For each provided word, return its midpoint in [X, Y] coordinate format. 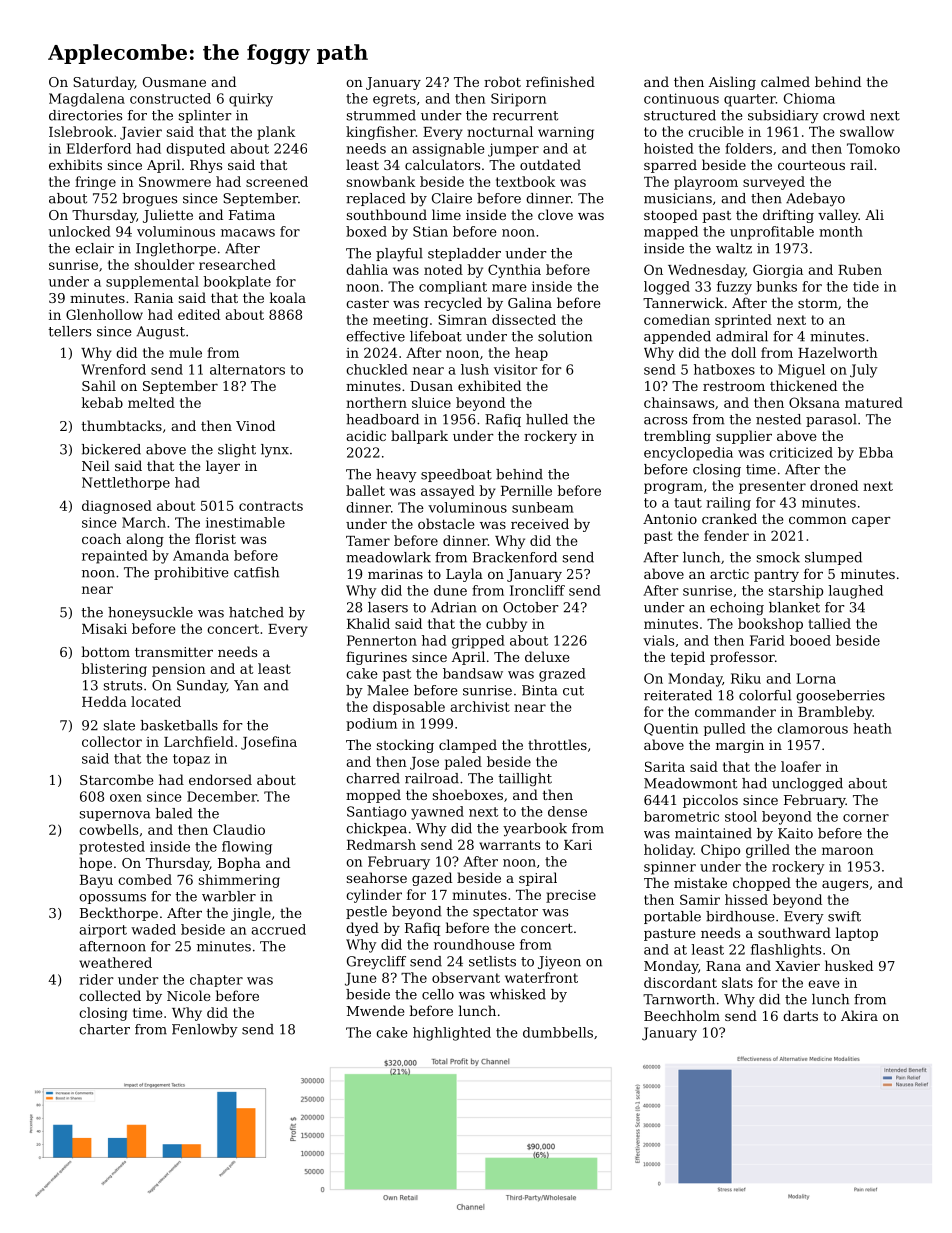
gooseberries [840, 696]
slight [237, 450]
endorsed [220, 779]
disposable [409, 708]
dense [567, 811]
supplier [744, 437]
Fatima [252, 215]
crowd [844, 115]
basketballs [179, 725]
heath [872, 728]
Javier [141, 133]
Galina [530, 302]
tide [866, 286]
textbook [525, 181]
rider [96, 979]
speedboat [456, 475]
